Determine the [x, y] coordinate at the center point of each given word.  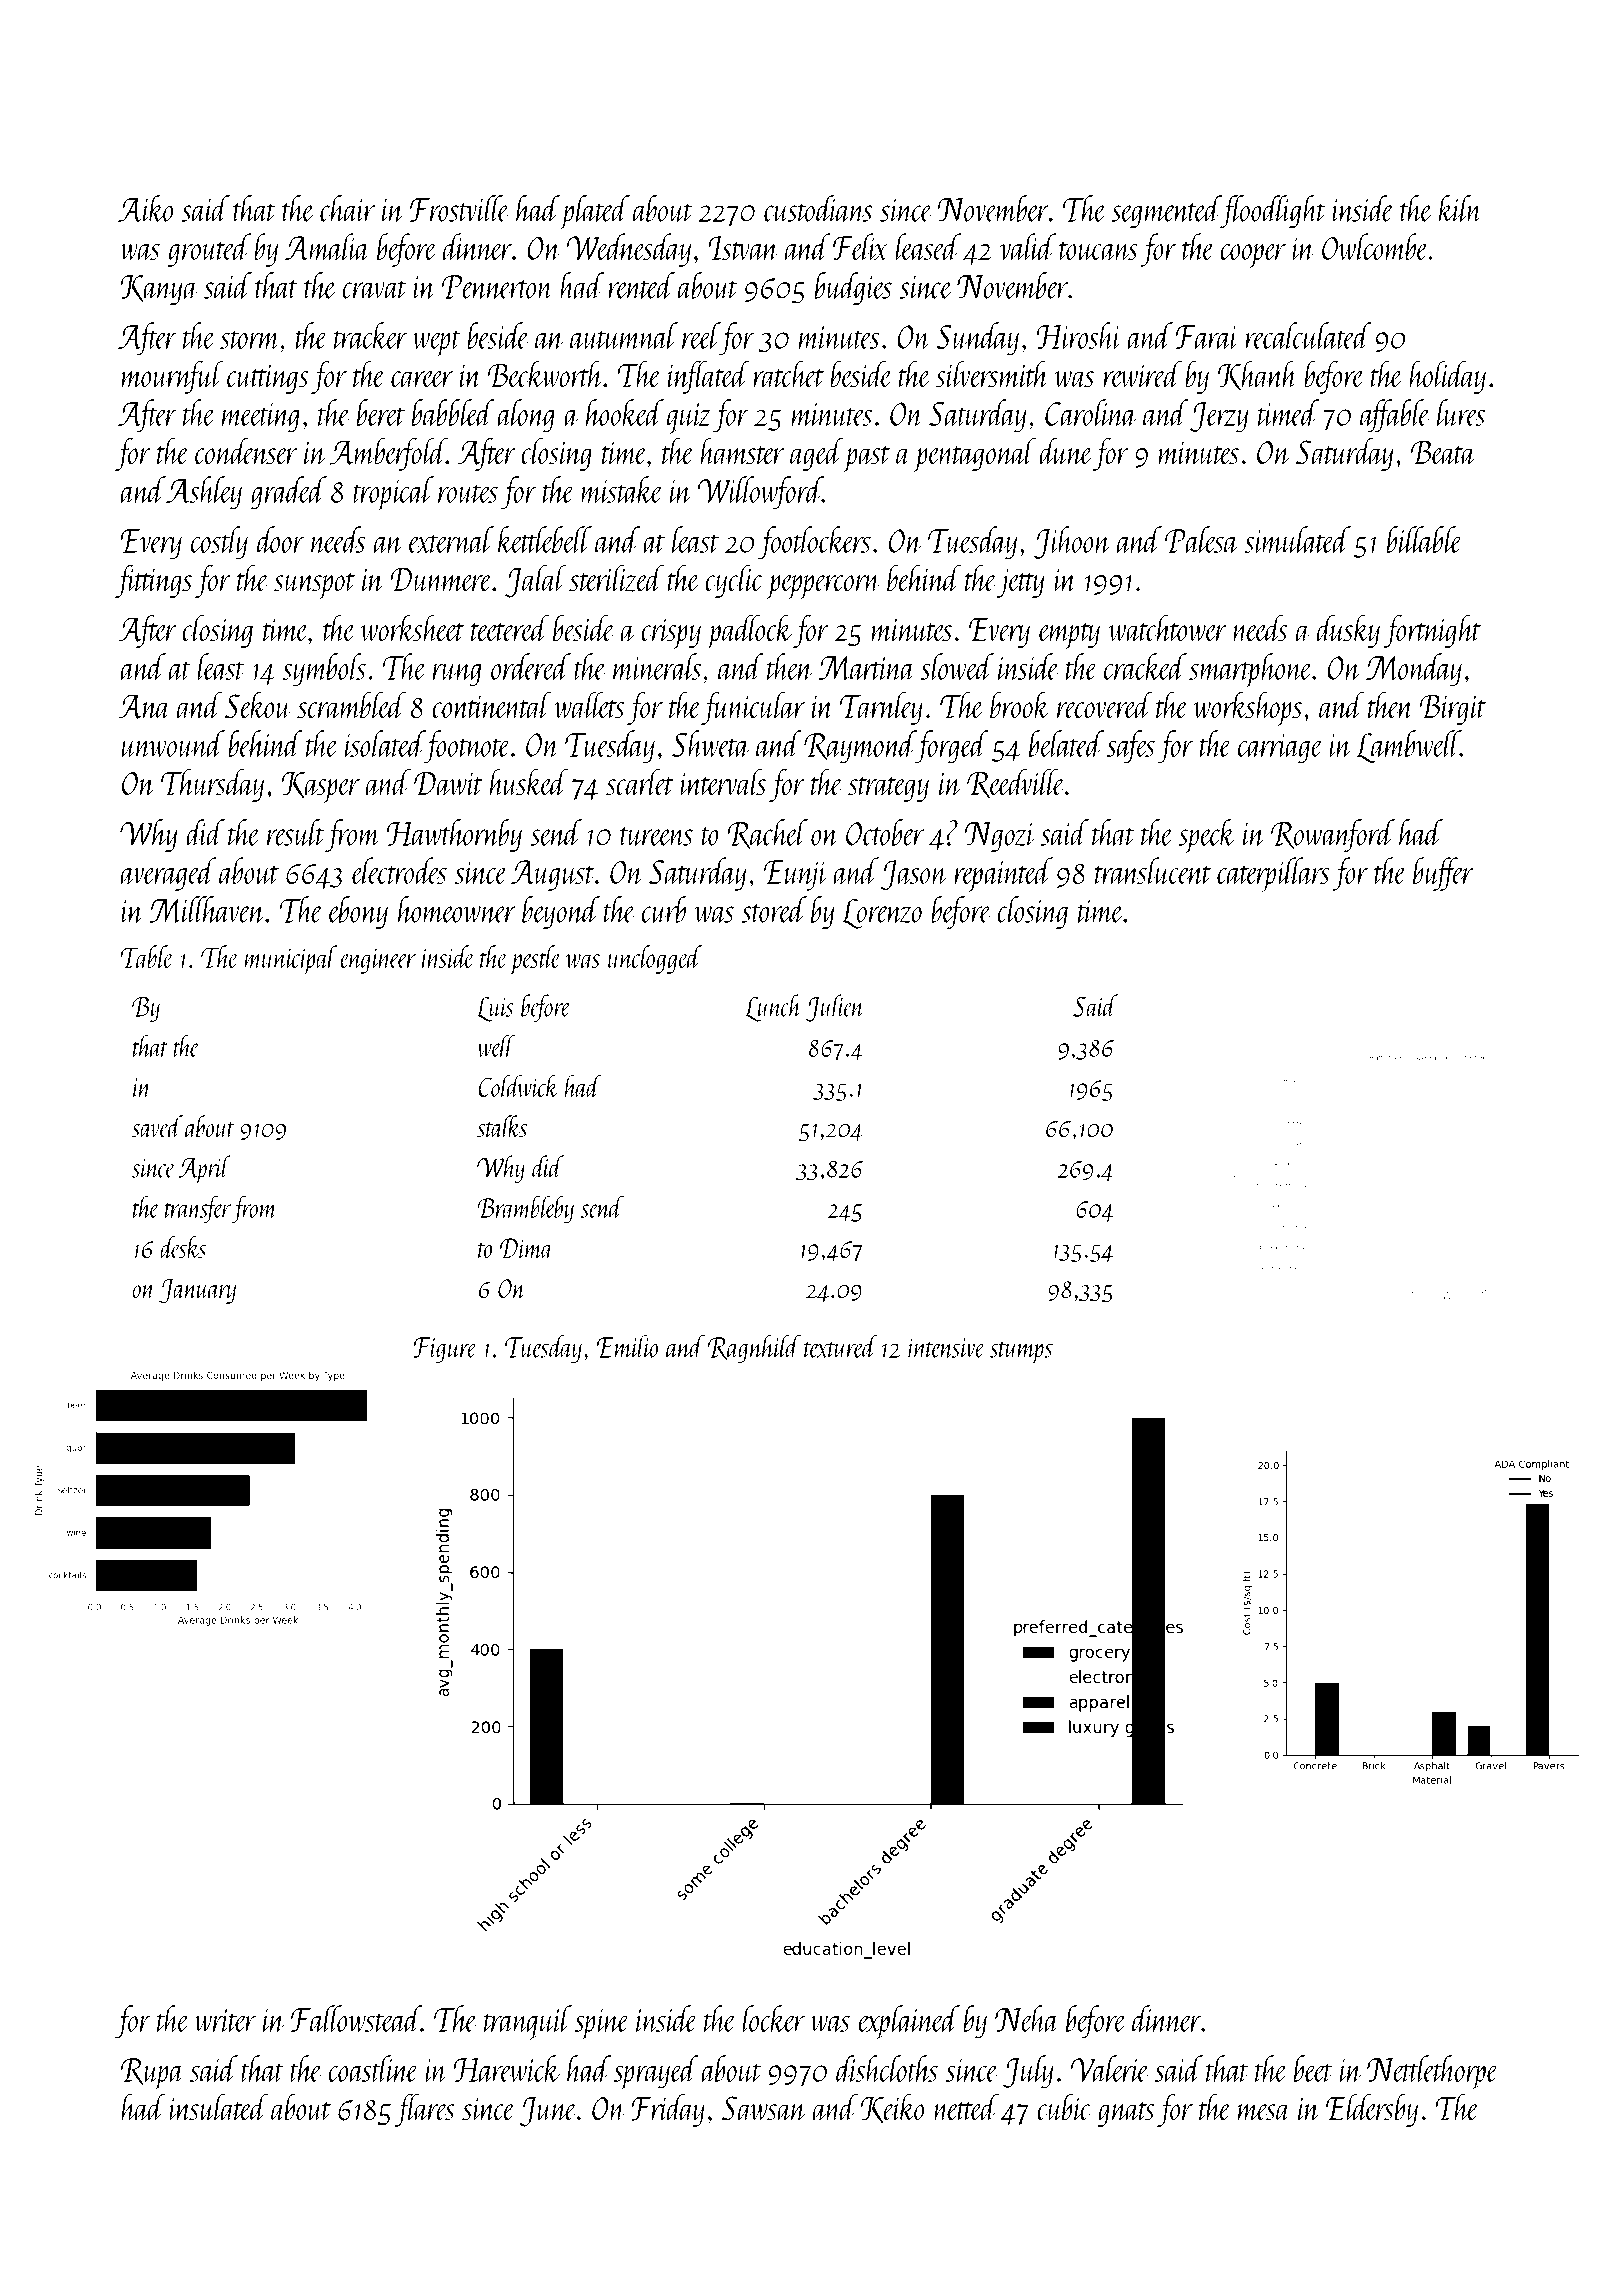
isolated [385, 743]
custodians [818, 208]
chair [347, 208]
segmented [1166, 211]
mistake [622, 489]
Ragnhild [754, 1349]
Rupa [152, 2074]
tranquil [528, 2022]
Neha [1027, 2018]
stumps [1021, 1353]
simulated [1297, 539]
